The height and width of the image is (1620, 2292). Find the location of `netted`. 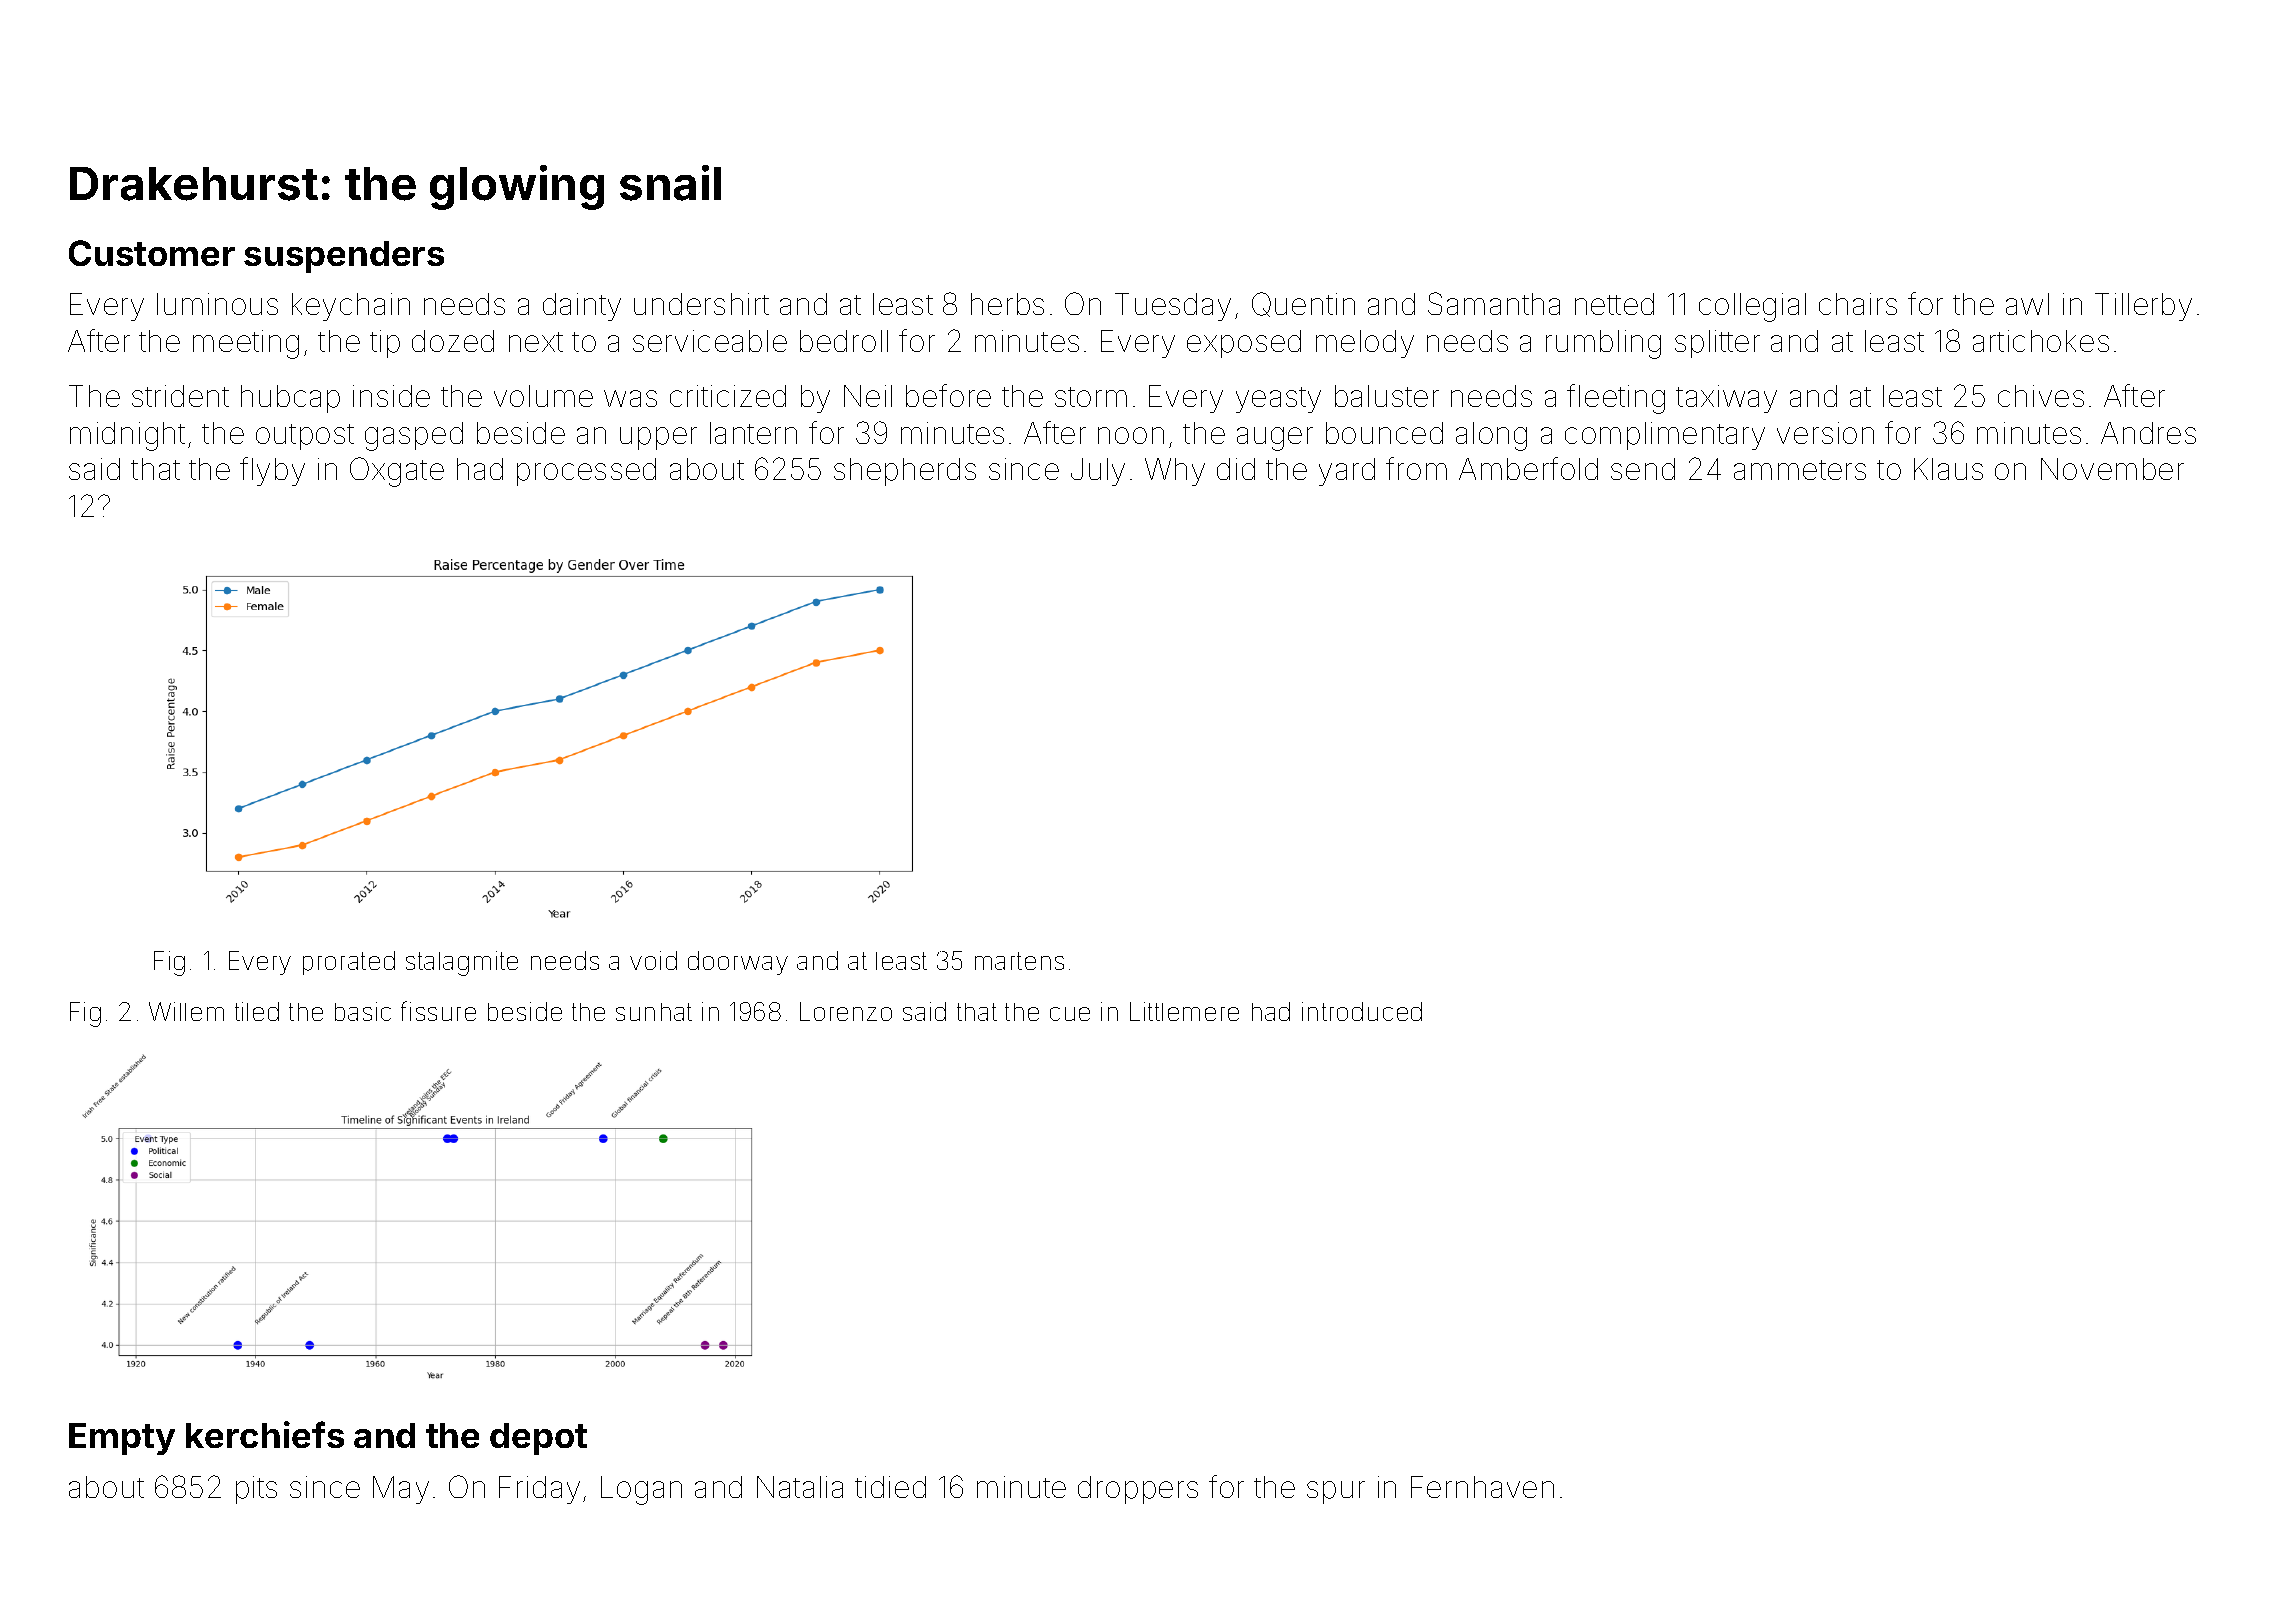

netted is located at coordinates (1614, 304).
